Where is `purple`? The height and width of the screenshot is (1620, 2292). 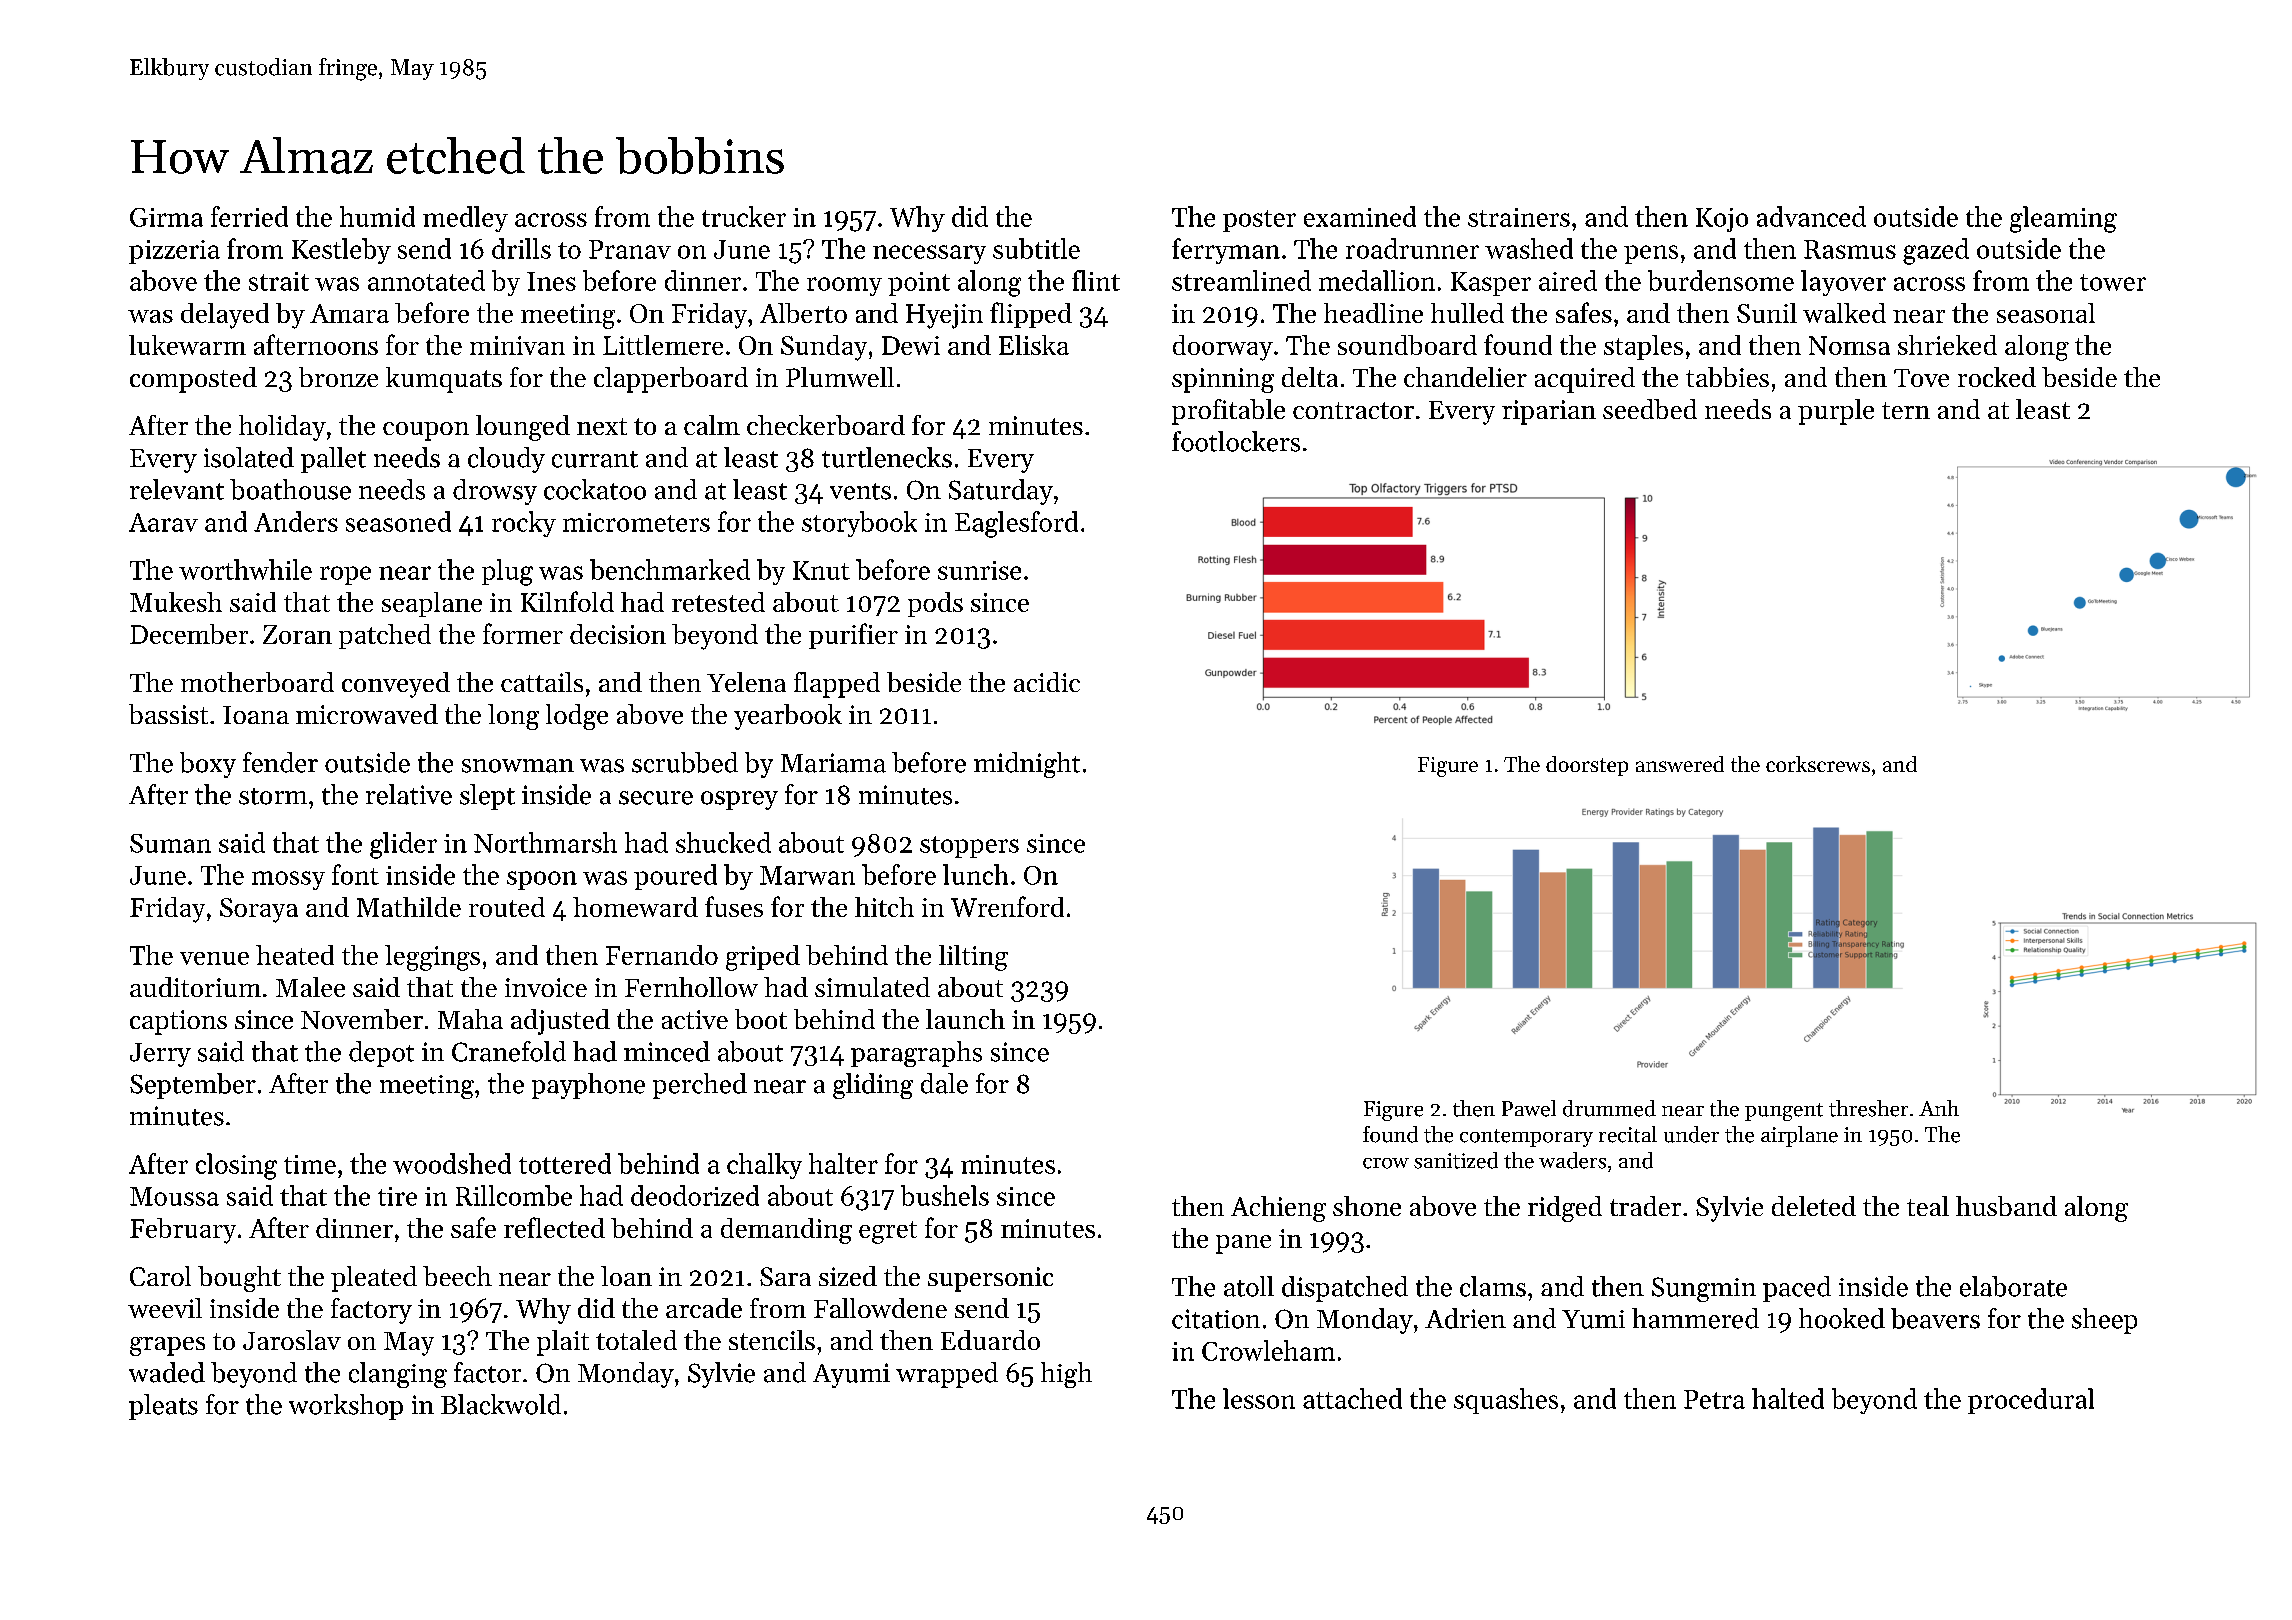
purple is located at coordinates (1836, 412).
